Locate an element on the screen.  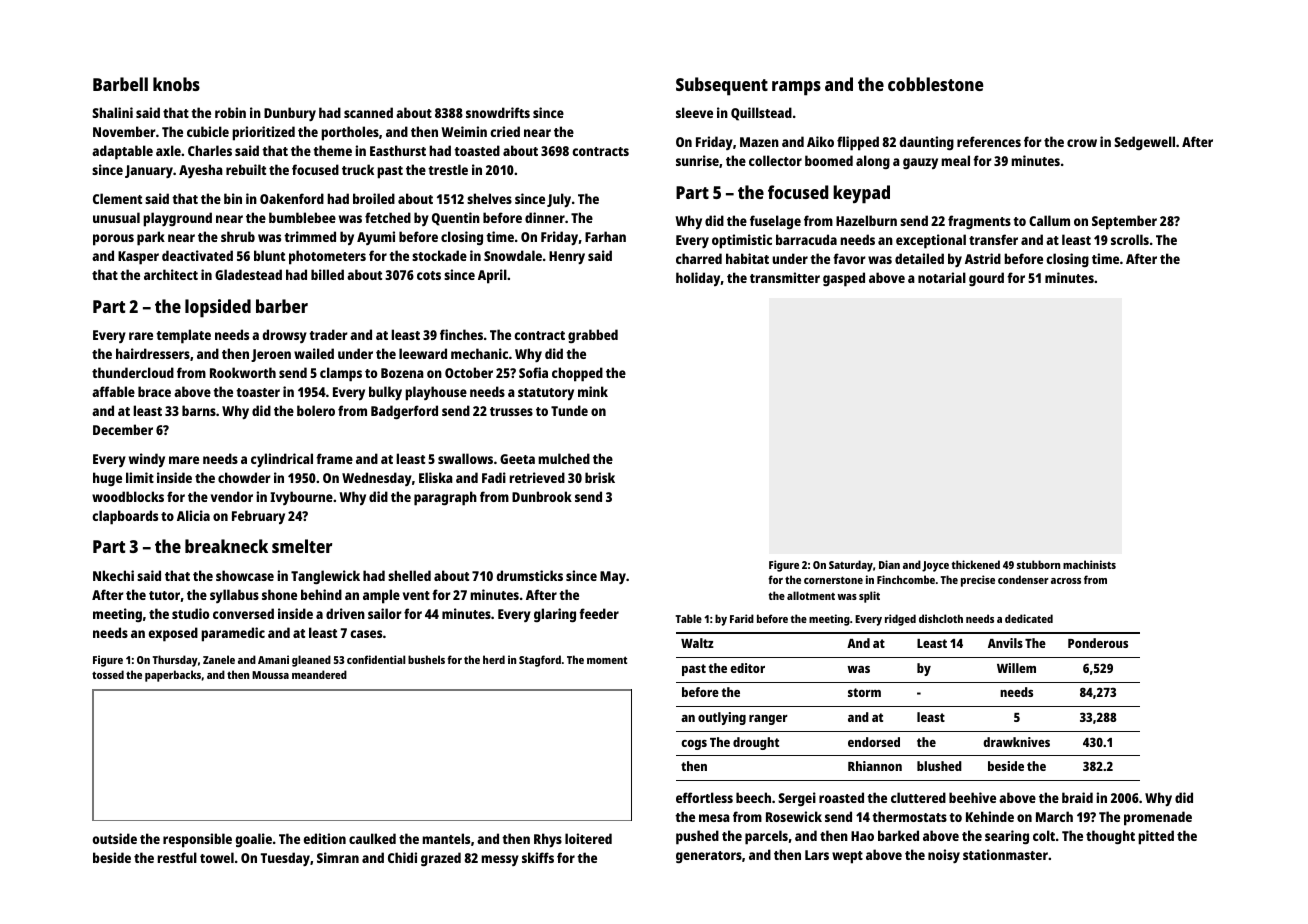
Farid is located at coordinates (742, 618).
